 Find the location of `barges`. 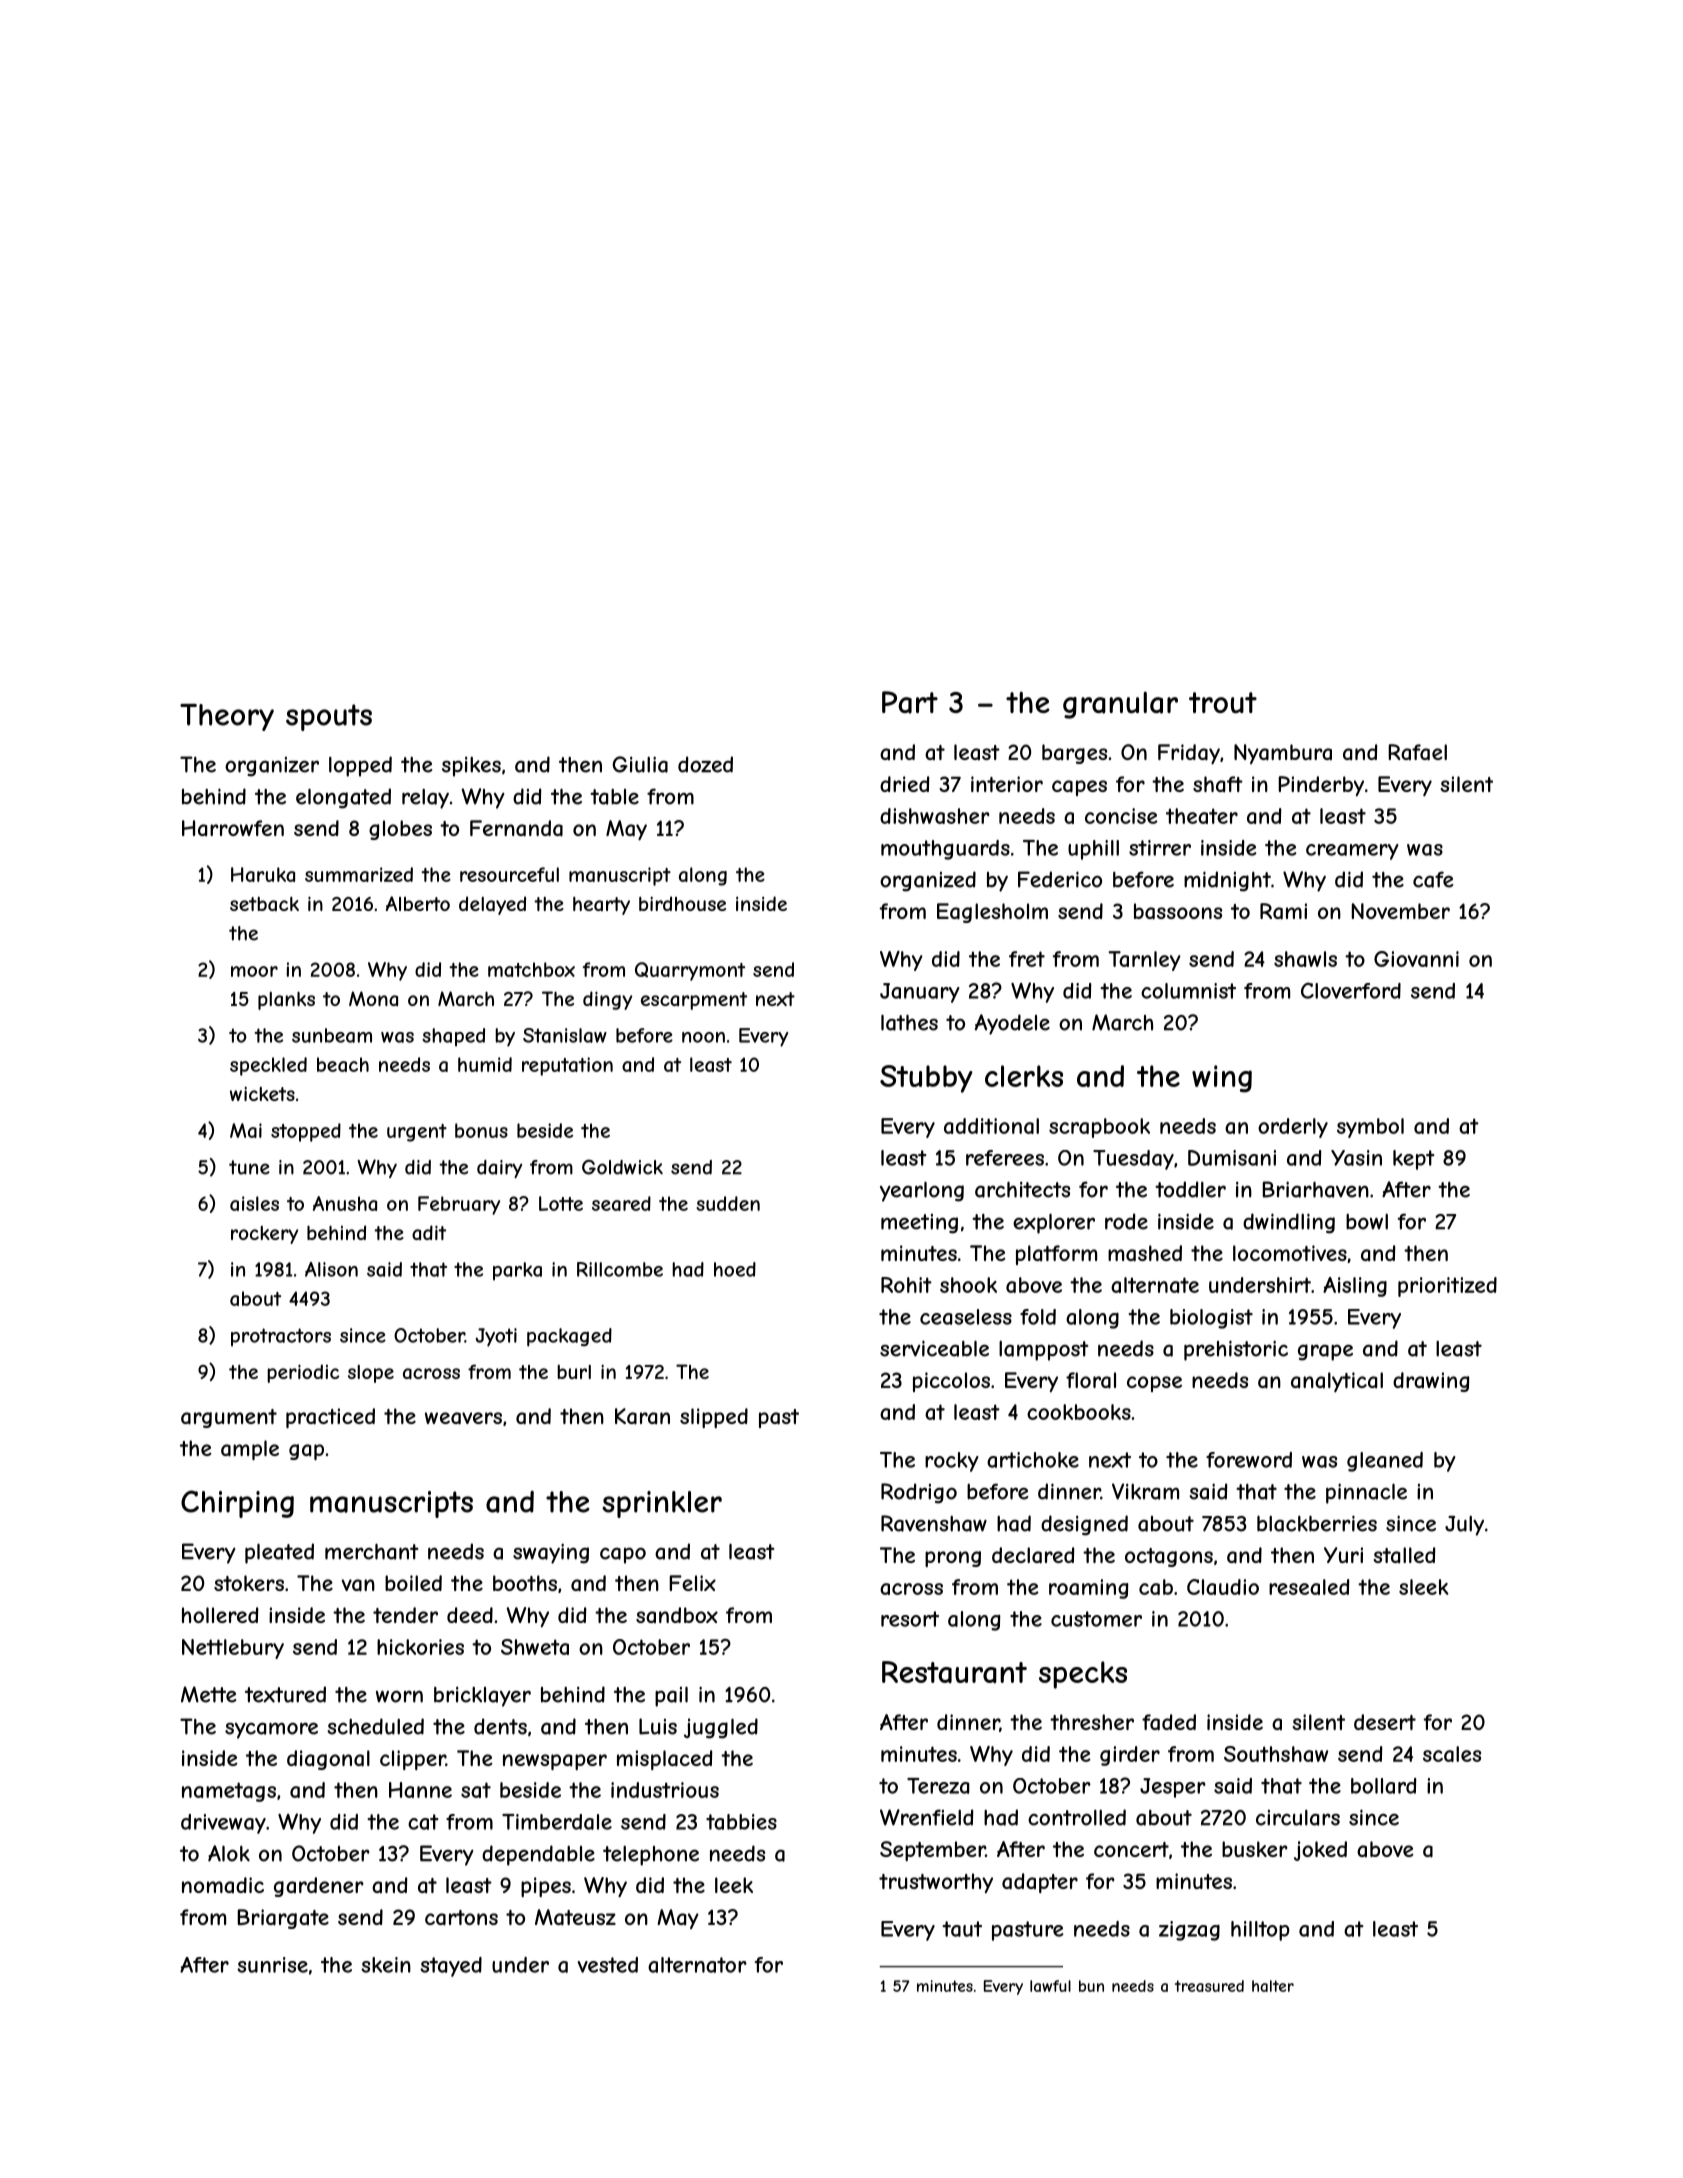

barges is located at coordinates (1074, 754).
